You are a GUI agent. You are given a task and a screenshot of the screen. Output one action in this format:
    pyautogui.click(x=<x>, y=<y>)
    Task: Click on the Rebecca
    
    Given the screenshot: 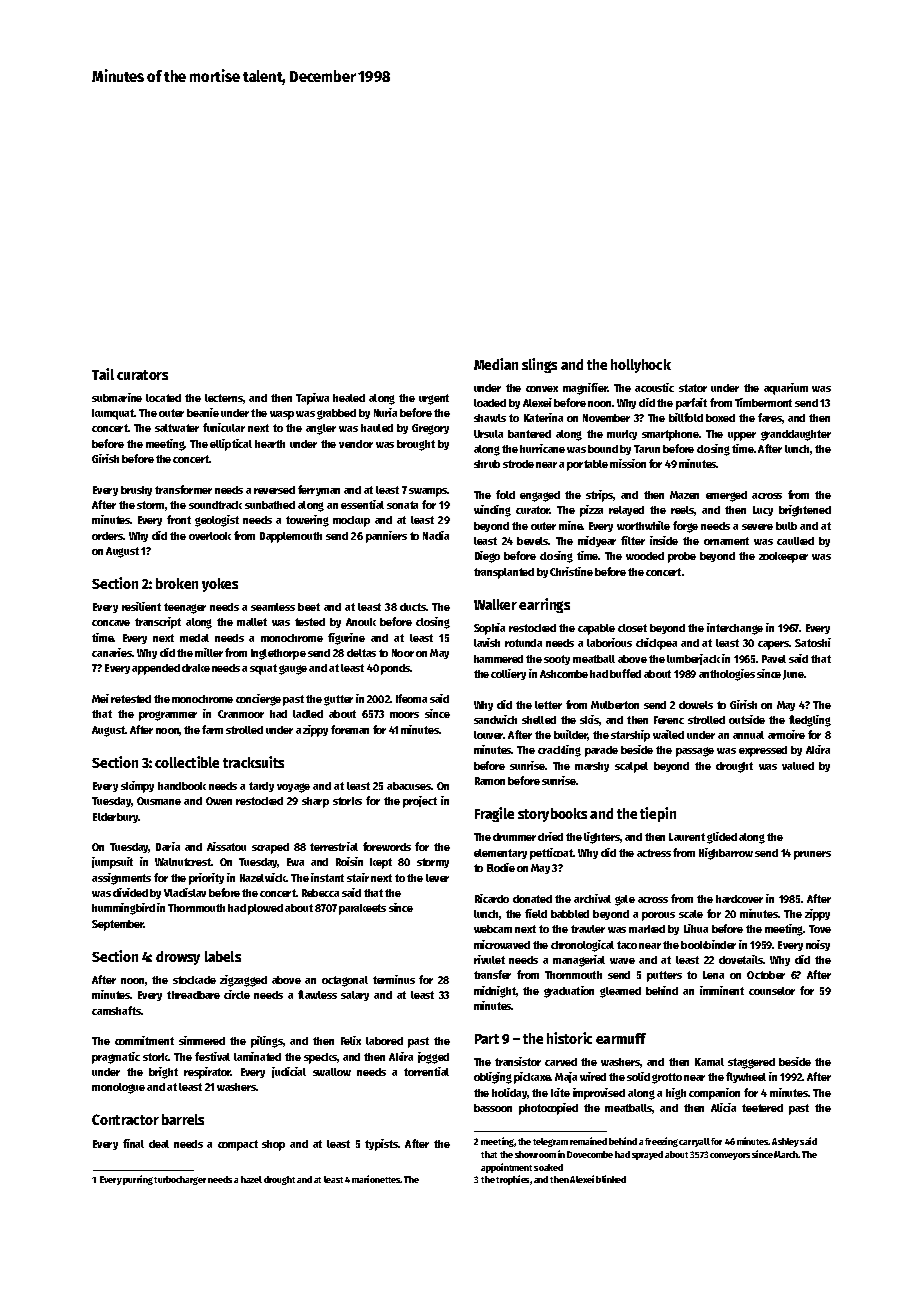 What is the action you would take?
    pyautogui.click(x=320, y=893)
